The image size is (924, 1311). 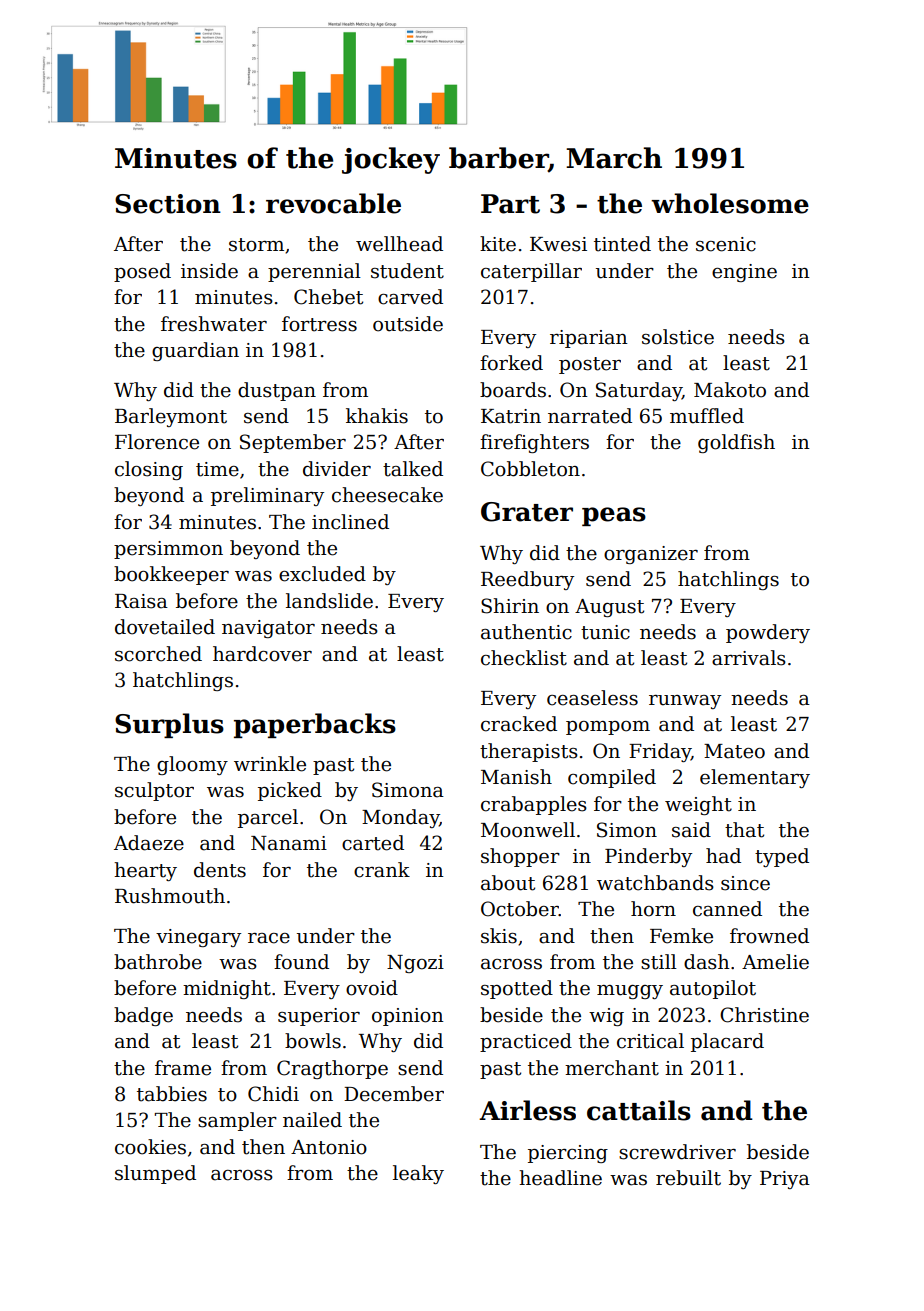 I want to click on tunic, so click(x=605, y=632).
